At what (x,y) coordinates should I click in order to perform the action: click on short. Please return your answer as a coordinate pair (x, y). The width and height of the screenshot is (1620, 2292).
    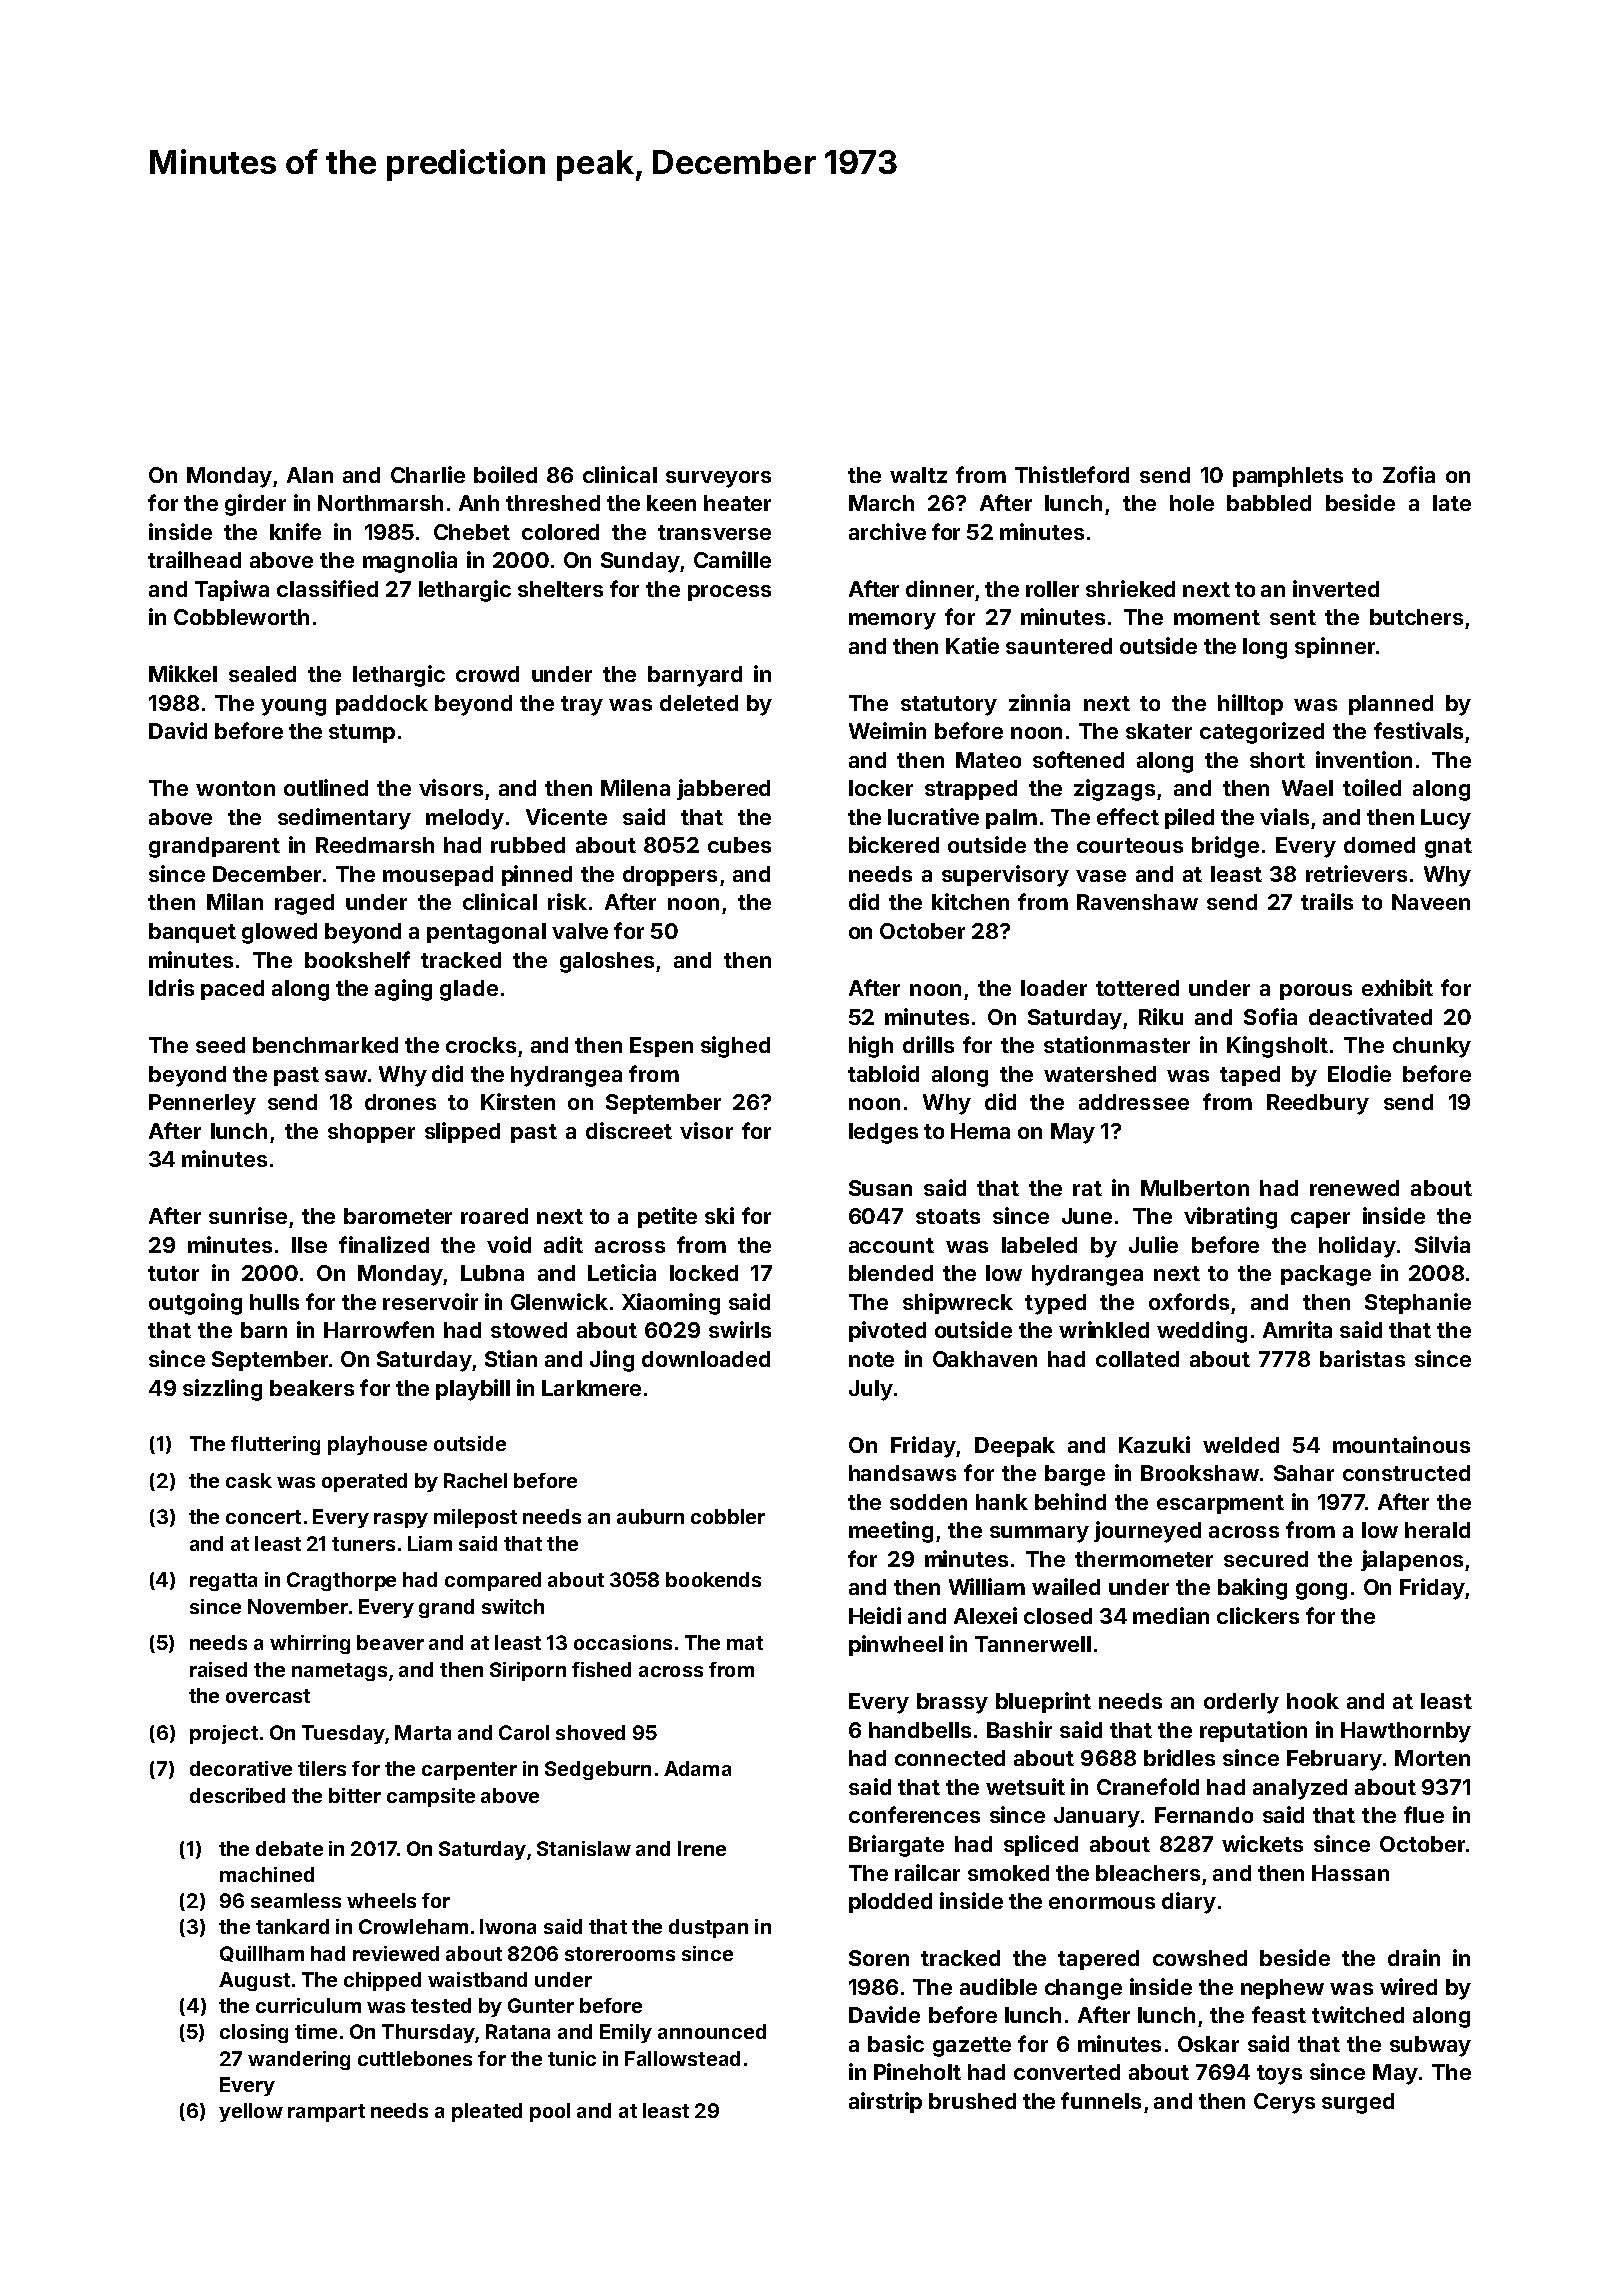
    Looking at the image, I should click on (1277, 760).
